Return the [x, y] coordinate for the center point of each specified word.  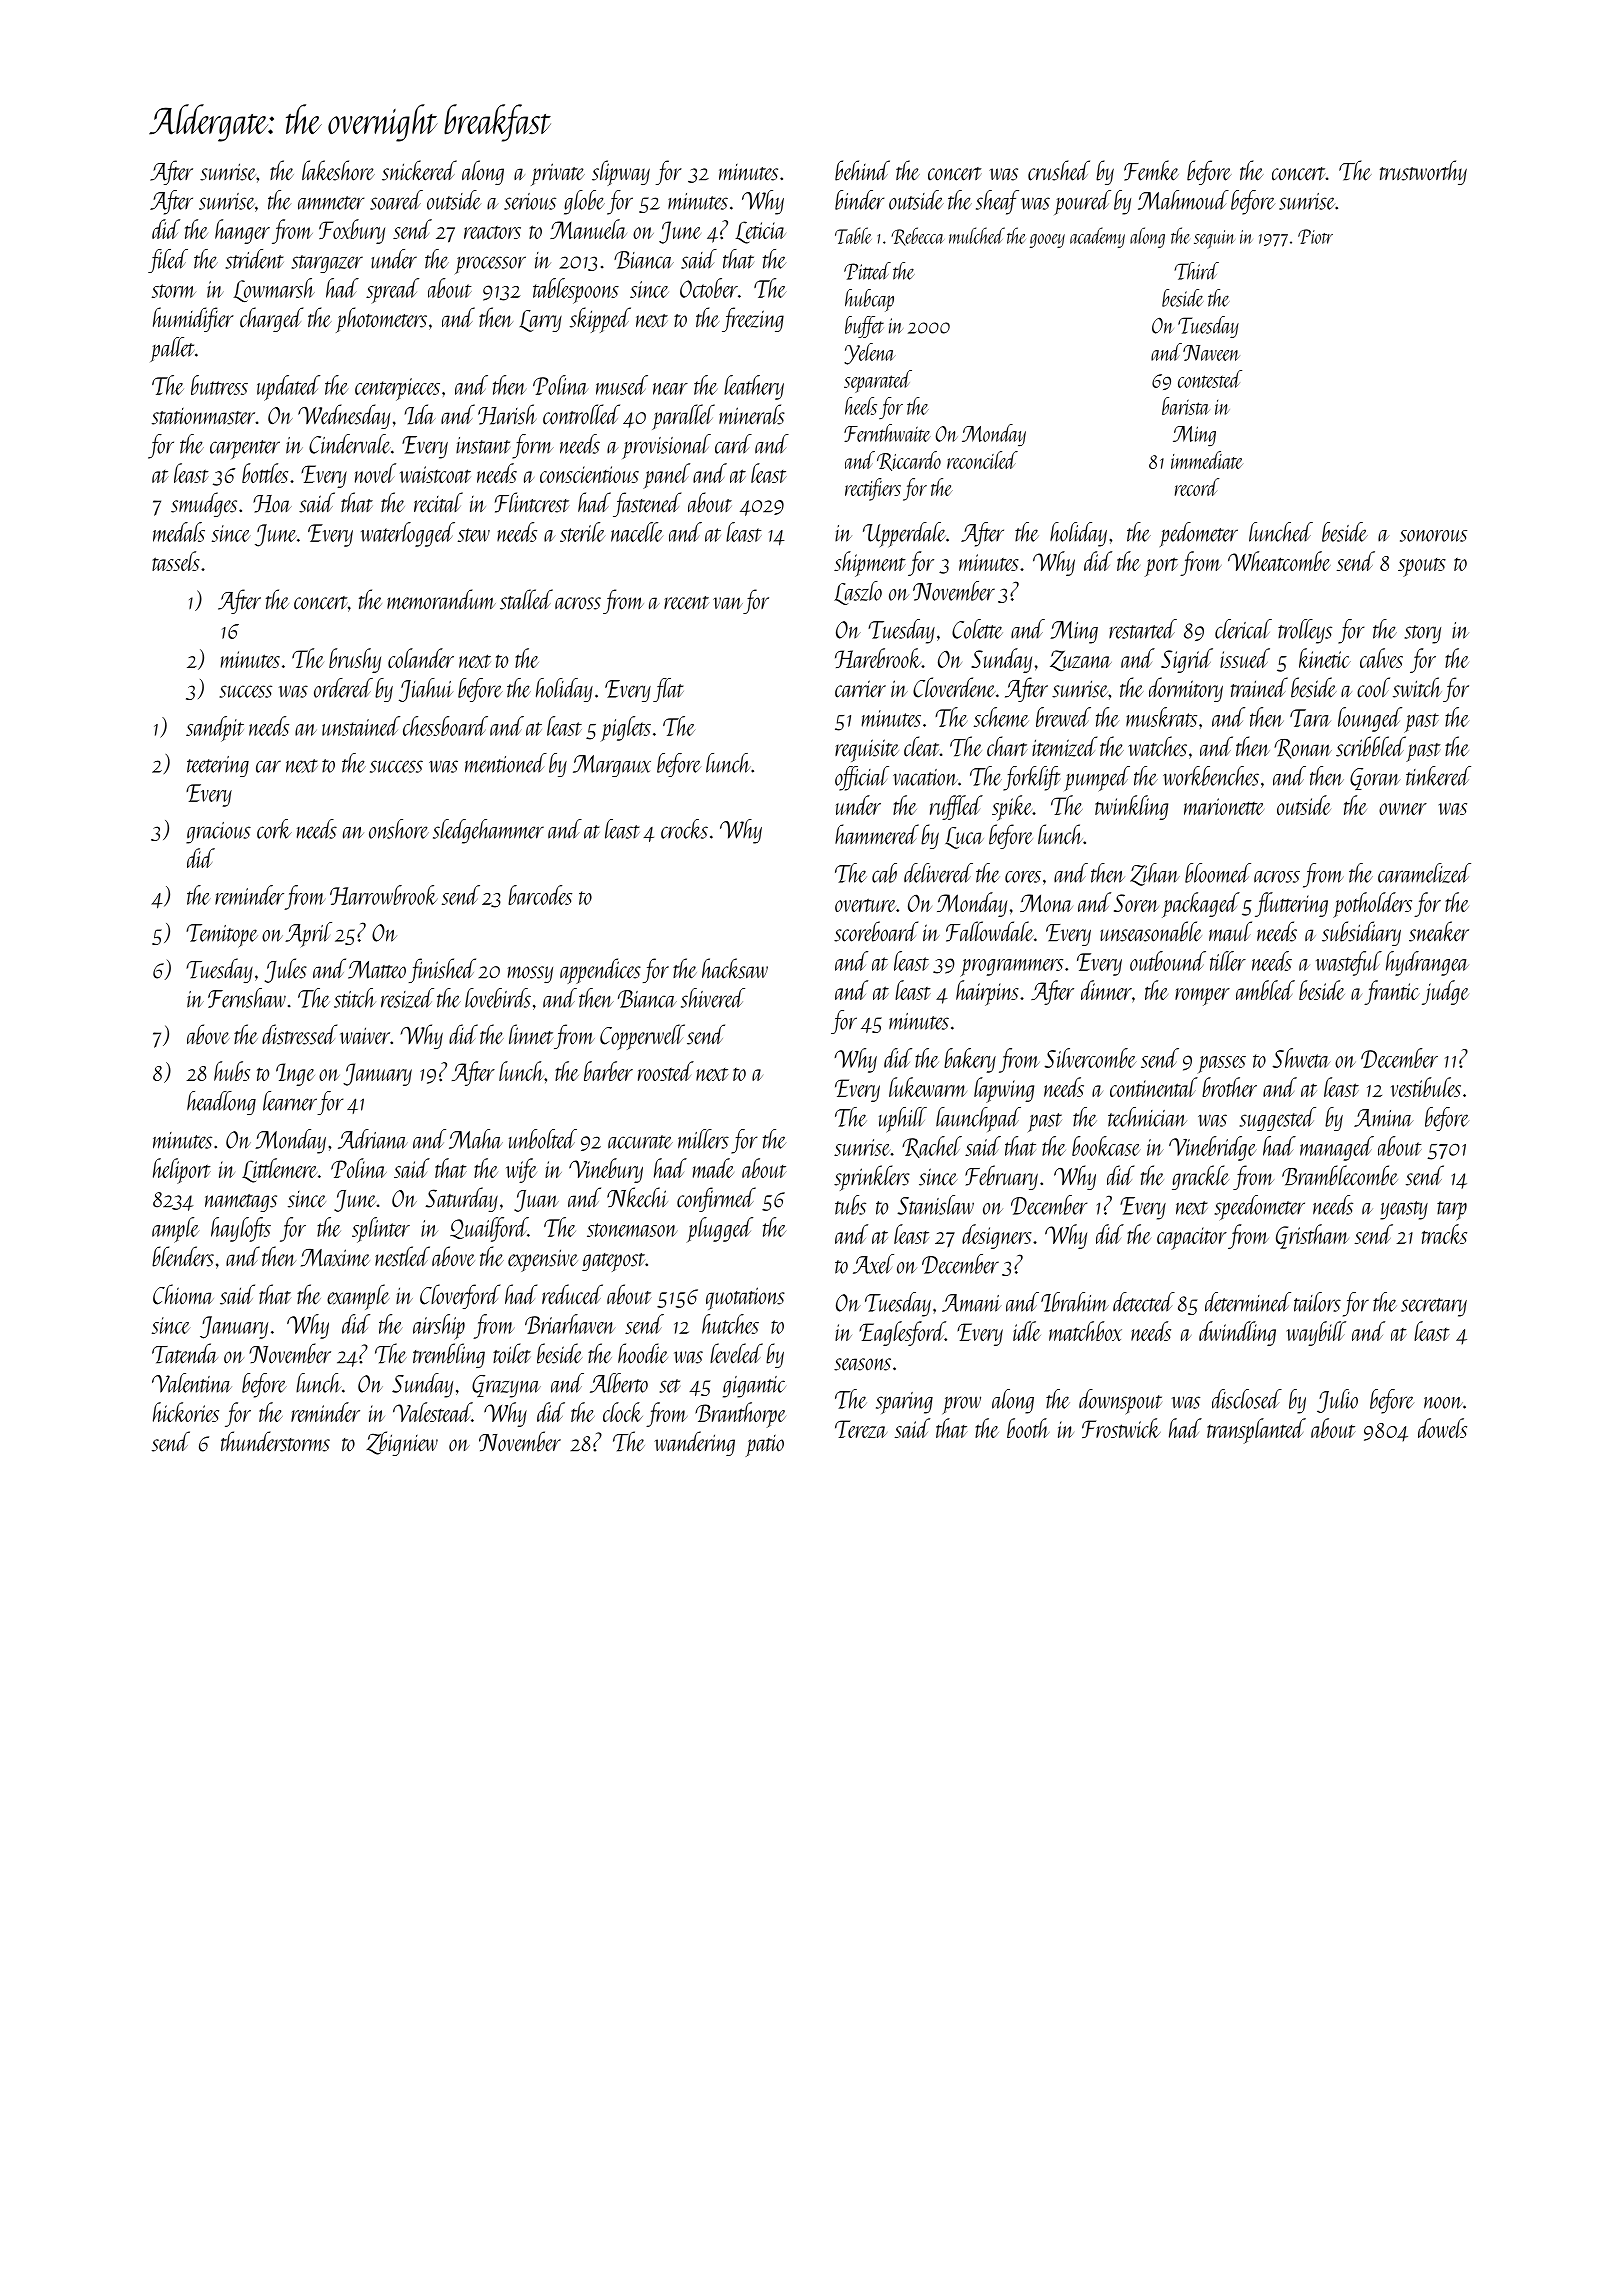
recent [686, 603]
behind [862, 170]
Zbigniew [402, 1443]
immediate [1207, 460]
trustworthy [1423, 172]
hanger [242, 231]
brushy [355, 660]
